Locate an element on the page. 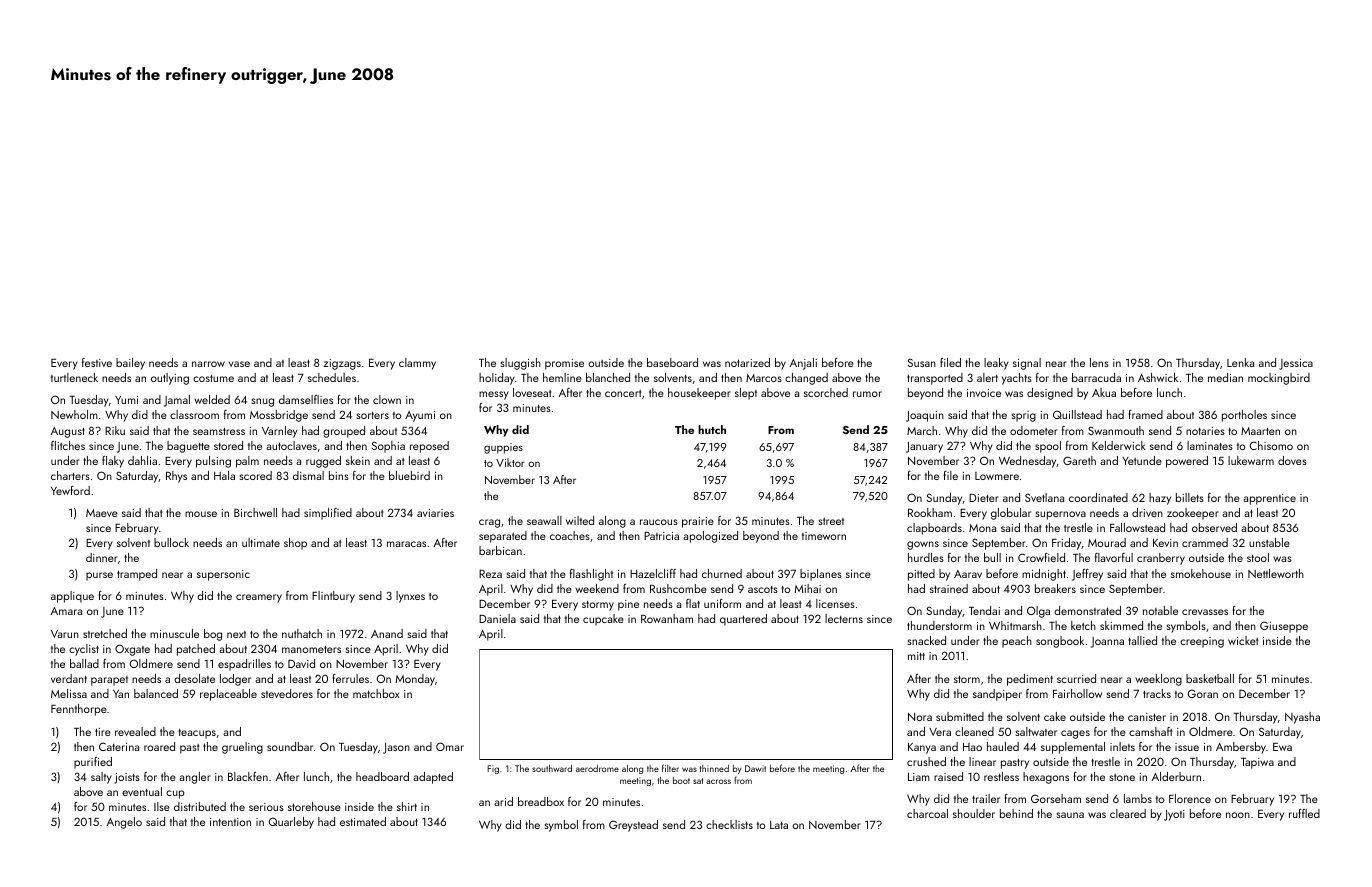 This image has width=1372, height=887. quartered is located at coordinates (743, 620).
